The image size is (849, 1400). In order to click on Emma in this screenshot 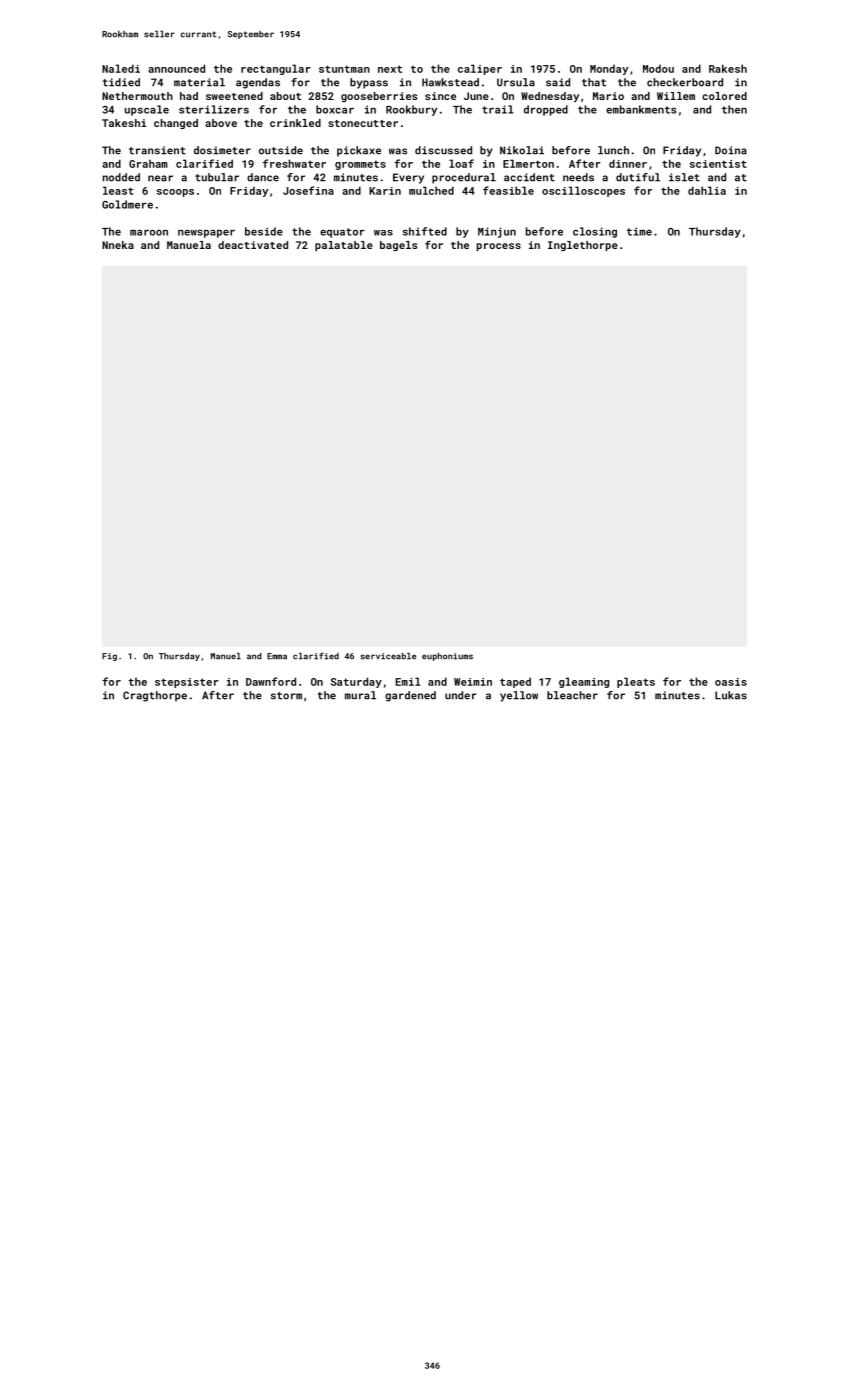, I will do `click(277, 656)`.
